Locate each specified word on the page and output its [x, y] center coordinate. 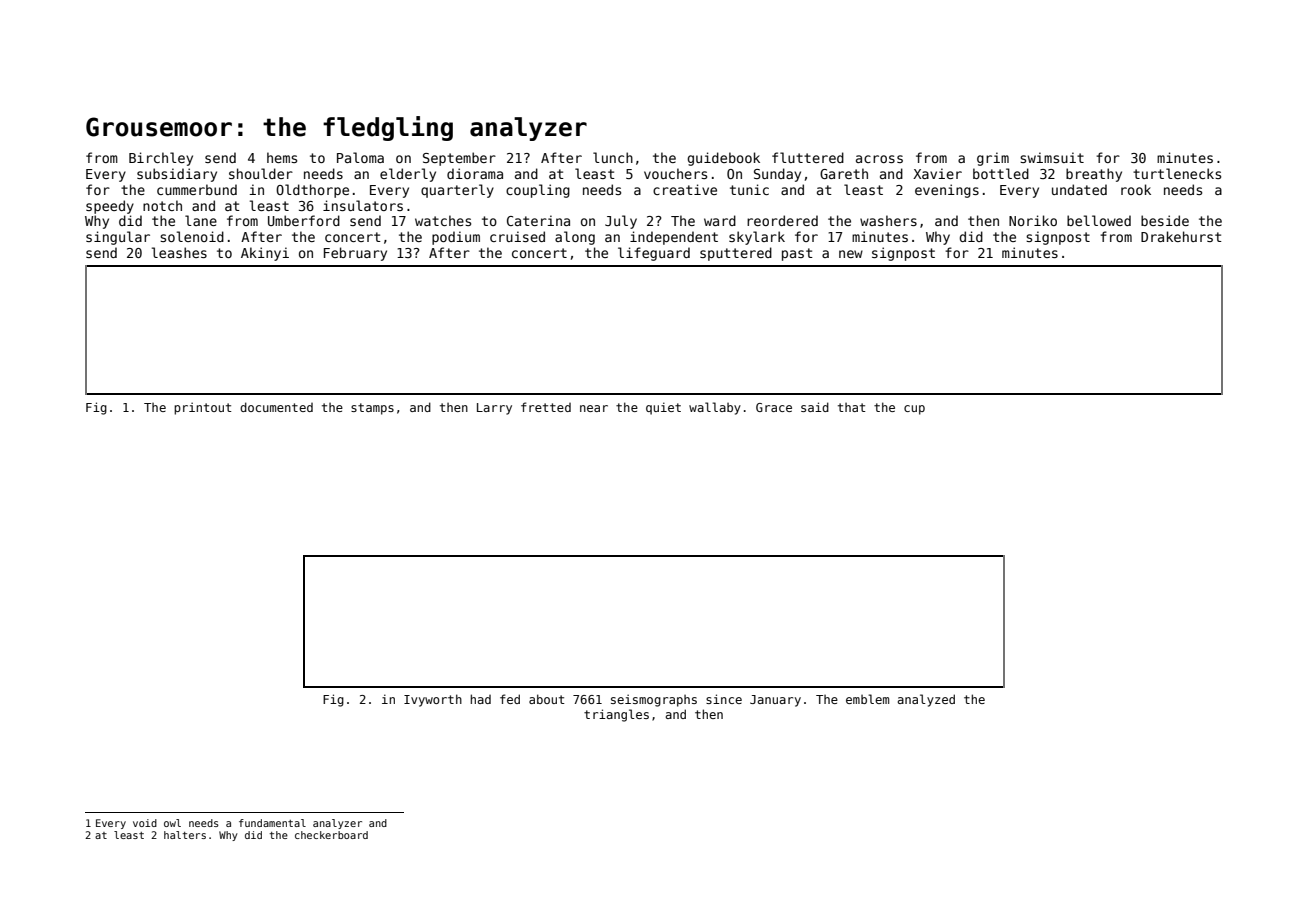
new [851, 254]
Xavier [937, 173]
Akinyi [265, 254]
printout [203, 408]
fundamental [272, 823]
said [815, 407]
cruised [517, 236]
